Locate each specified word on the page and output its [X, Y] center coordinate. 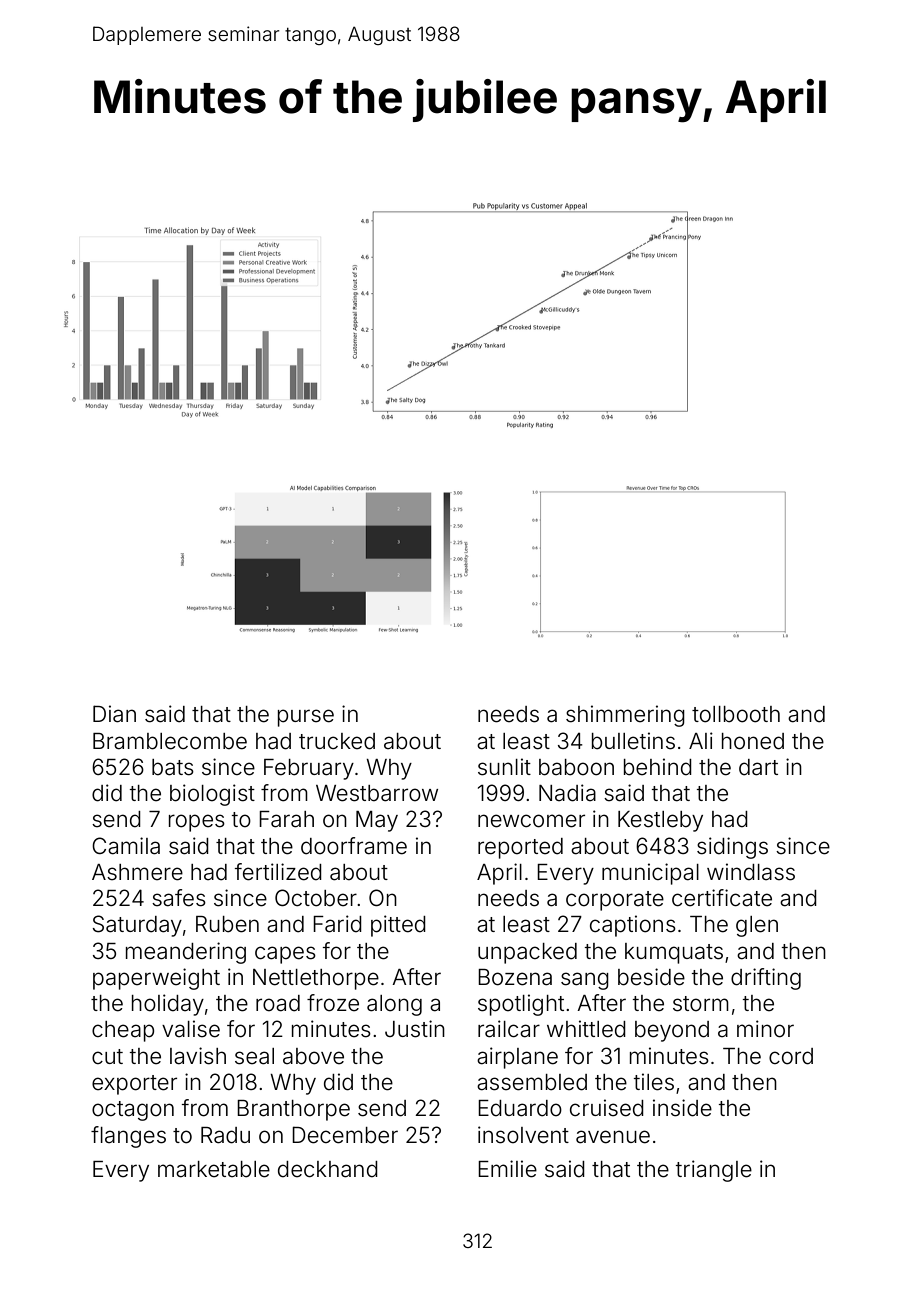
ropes [197, 823]
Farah [286, 819]
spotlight [521, 1005]
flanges [128, 1137]
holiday [168, 1005]
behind [658, 767]
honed [753, 741]
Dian [114, 714]
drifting [766, 979]
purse [306, 718]
